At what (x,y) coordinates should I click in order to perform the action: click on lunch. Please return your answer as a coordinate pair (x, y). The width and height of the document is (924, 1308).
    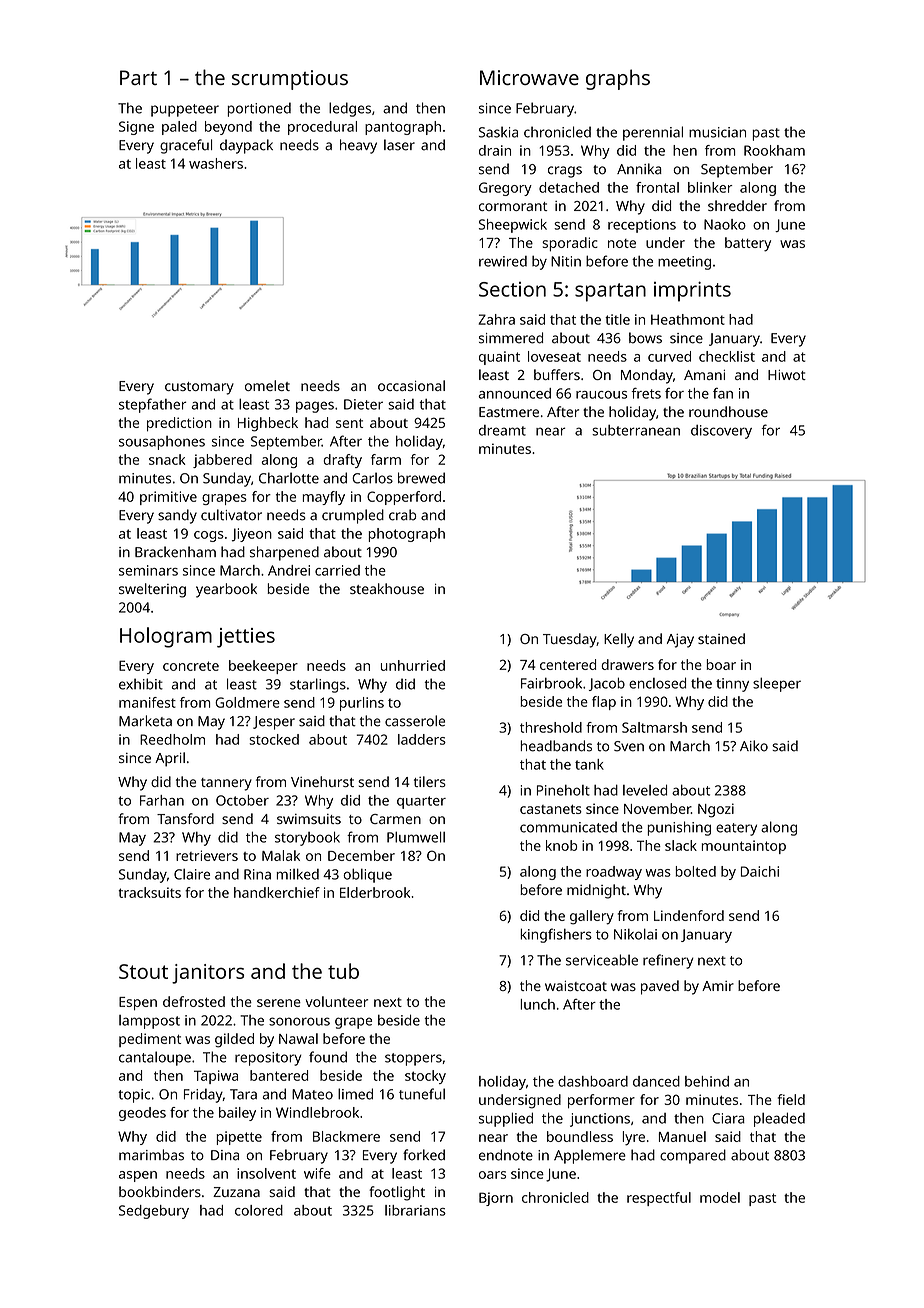
    Looking at the image, I should click on (537, 1004).
